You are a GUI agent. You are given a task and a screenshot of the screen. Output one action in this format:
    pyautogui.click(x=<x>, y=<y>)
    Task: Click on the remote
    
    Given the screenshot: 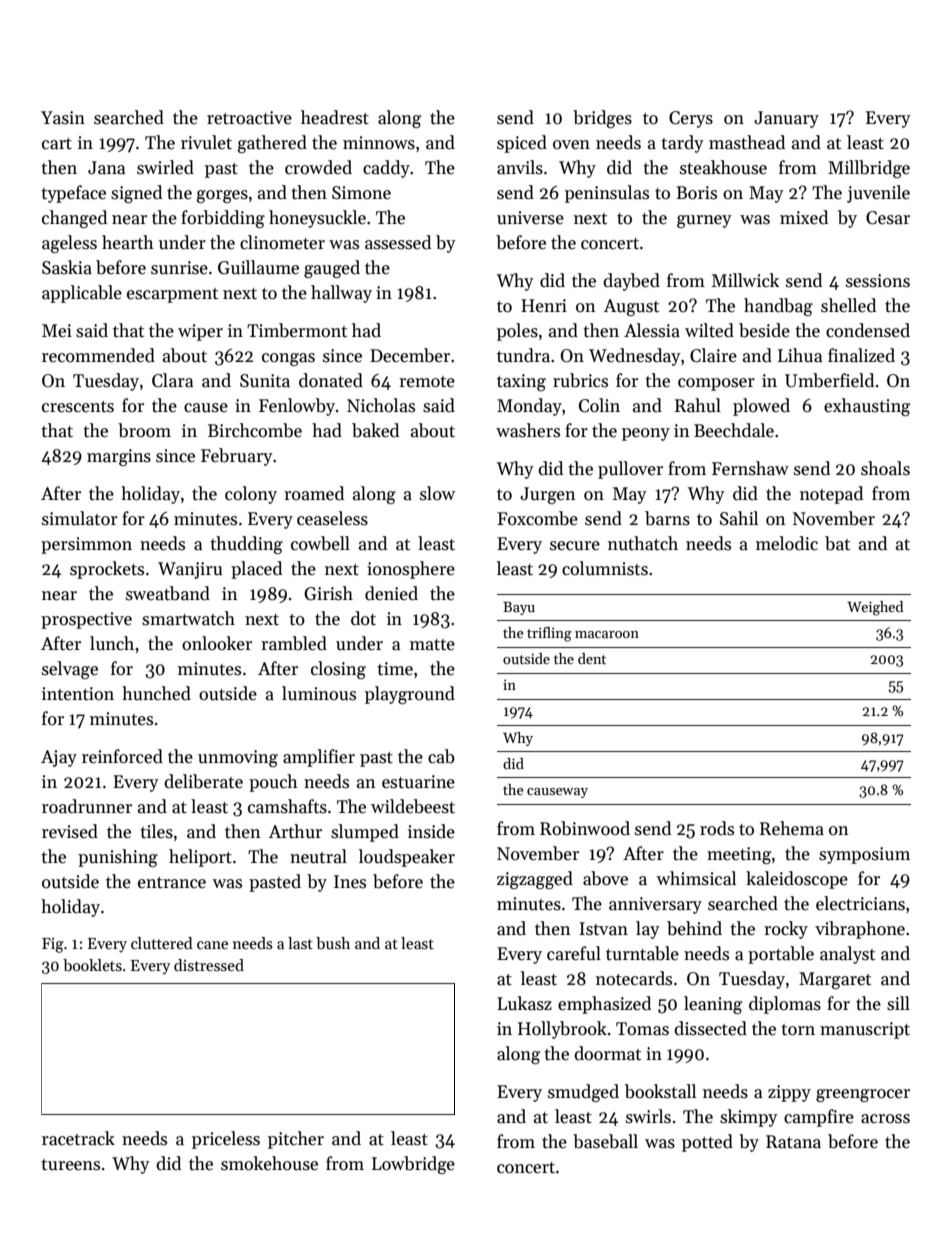 What is the action you would take?
    pyautogui.click(x=427, y=382)
